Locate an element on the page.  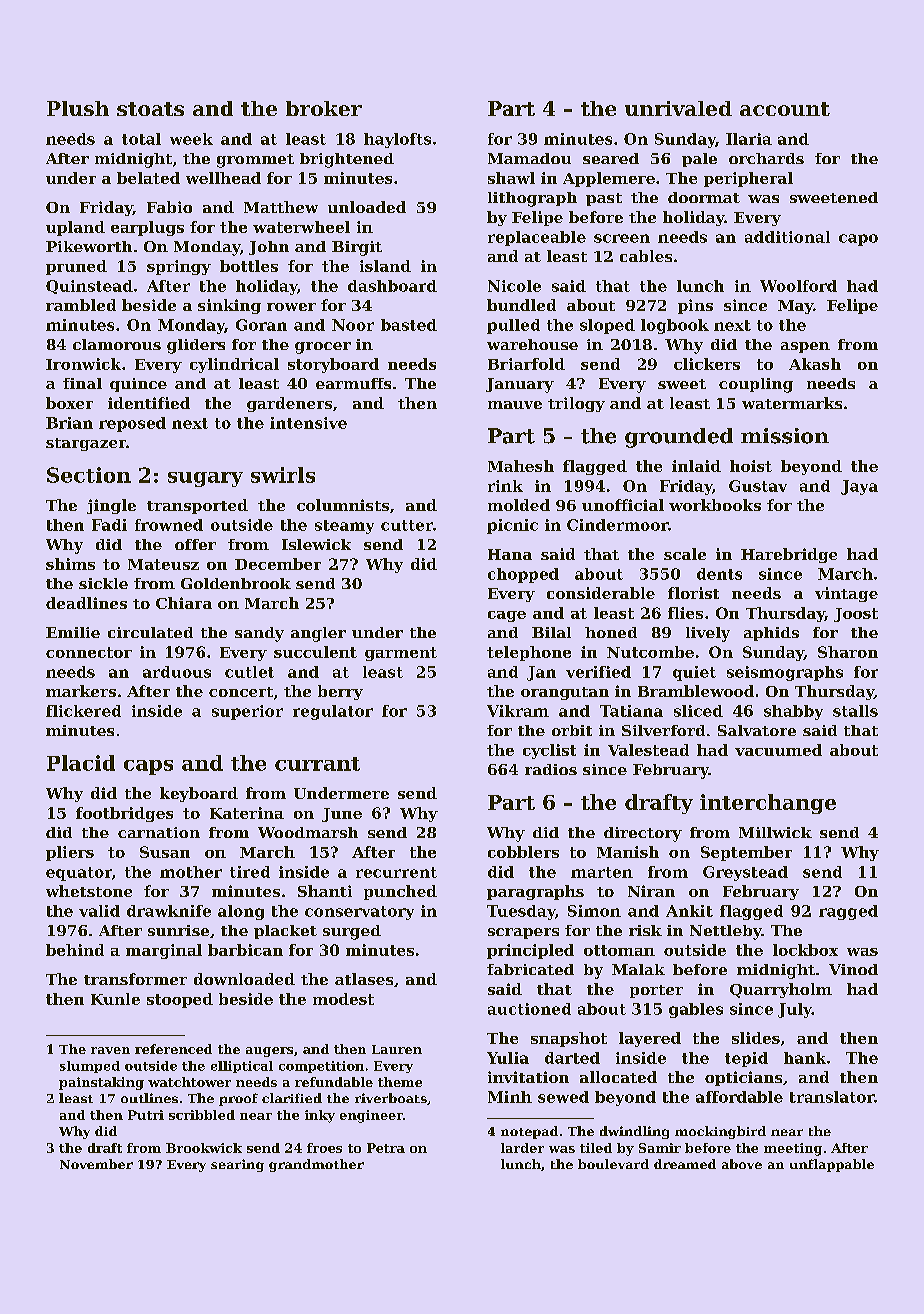
cyclist is located at coordinates (549, 751).
